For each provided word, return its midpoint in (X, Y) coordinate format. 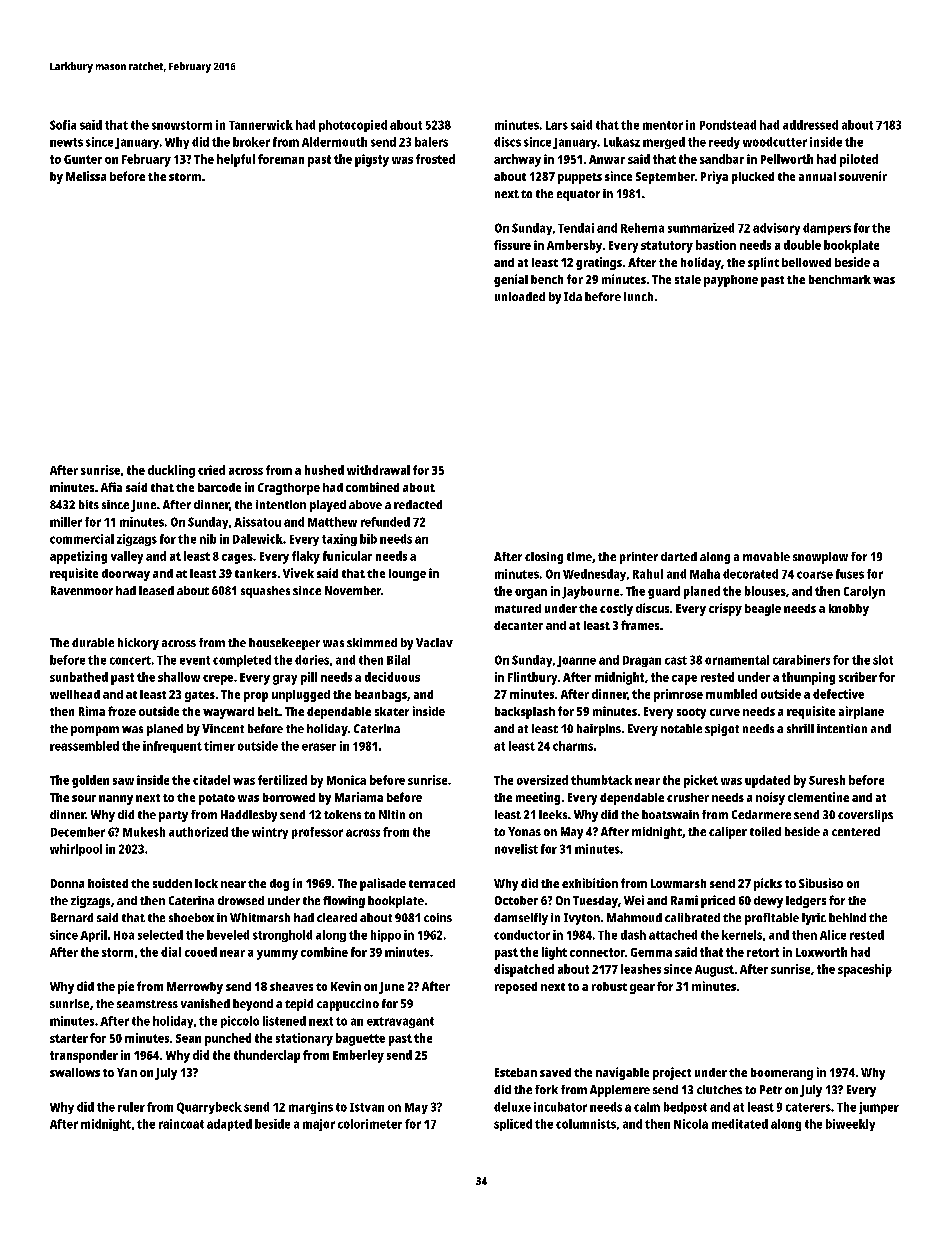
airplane (861, 712)
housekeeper (284, 644)
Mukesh (144, 832)
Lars (557, 125)
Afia (111, 487)
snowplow (820, 558)
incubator (560, 1107)
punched (228, 1039)
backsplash (525, 713)
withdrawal (378, 470)
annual (817, 176)
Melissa (86, 176)
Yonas (524, 831)
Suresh (827, 780)
